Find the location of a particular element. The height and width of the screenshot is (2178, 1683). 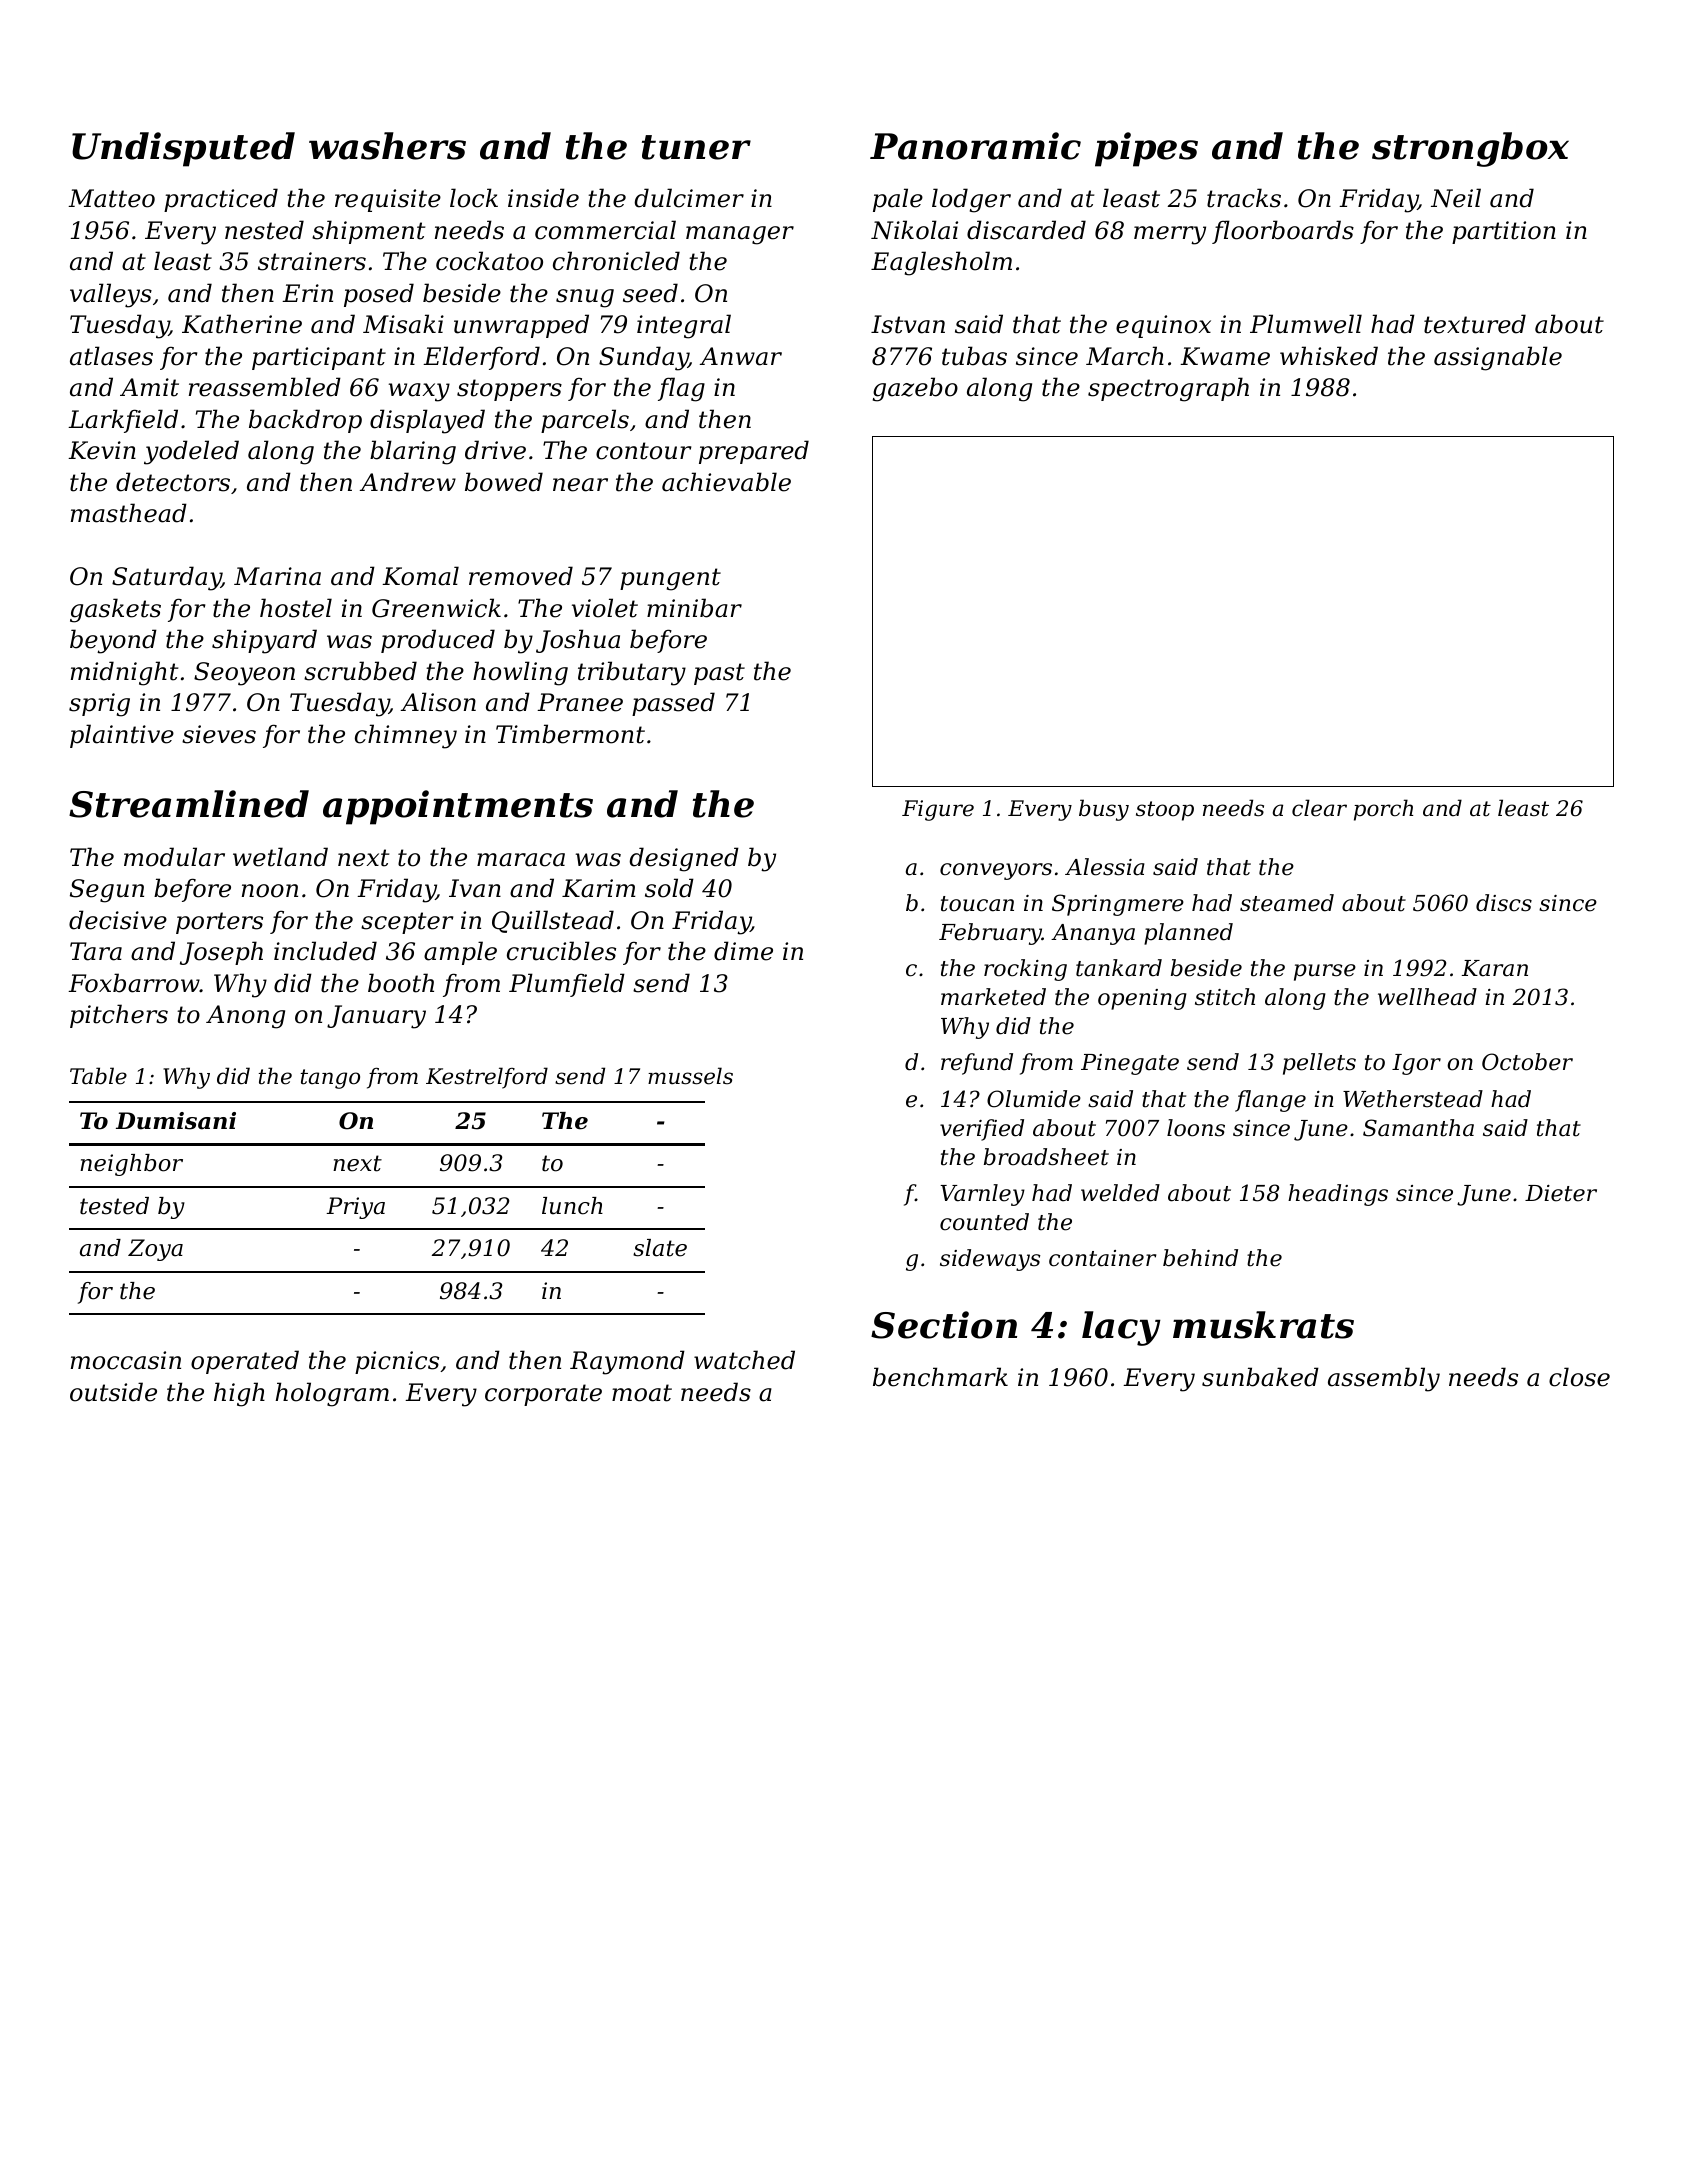

Seoyeon is located at coordinates (244, 674).
